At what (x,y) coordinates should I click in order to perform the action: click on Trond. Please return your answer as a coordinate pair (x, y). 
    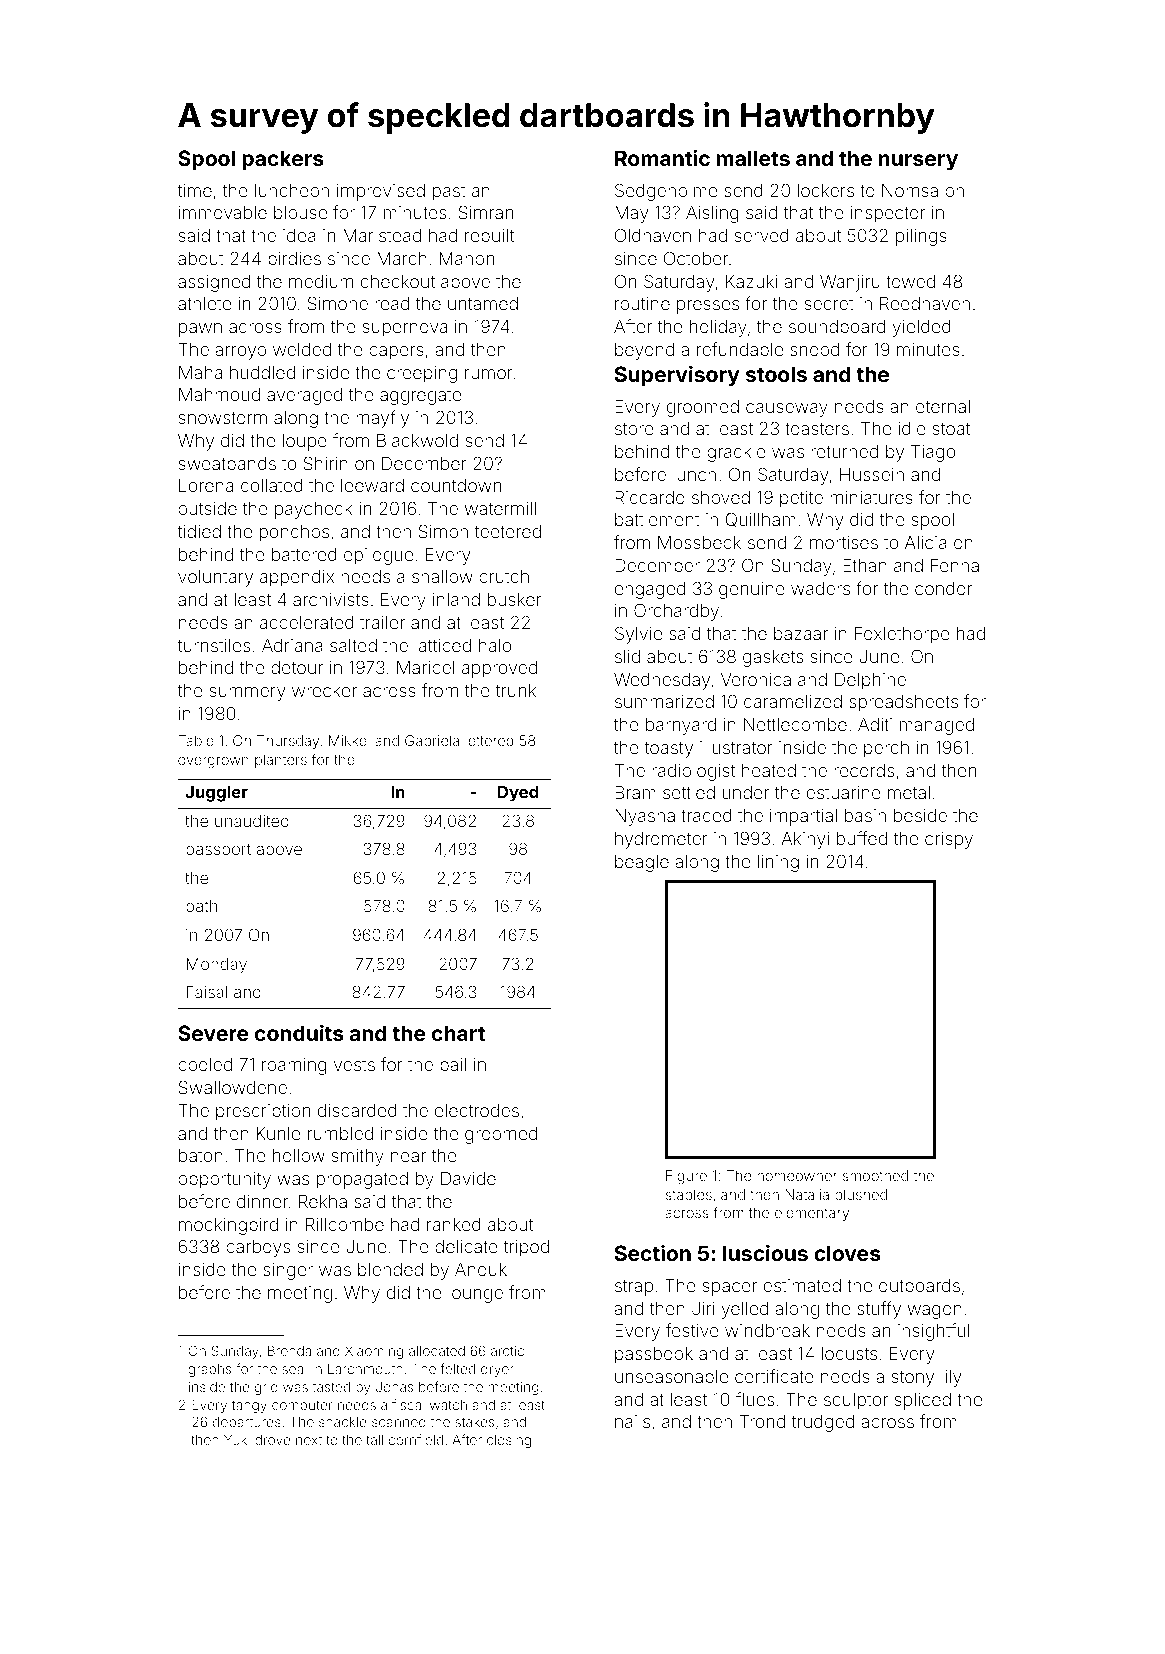
    Looking at the image, I should click on (762, 1421).
